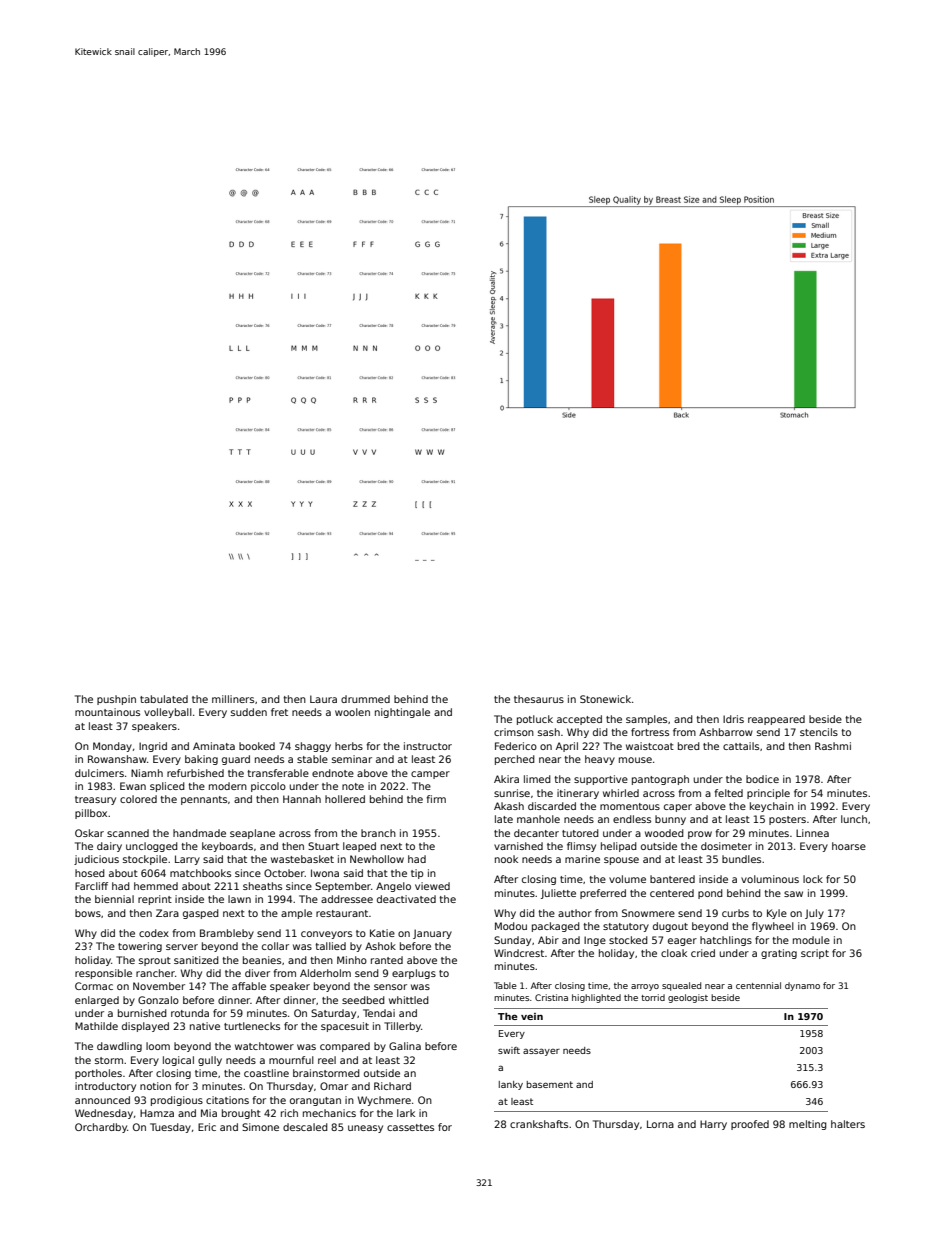 The width and height of the screenshot is (952, 1233). Describe the element at coordinates (117, 759) in the screenshot. I see `Rowanshaw` at that location.
